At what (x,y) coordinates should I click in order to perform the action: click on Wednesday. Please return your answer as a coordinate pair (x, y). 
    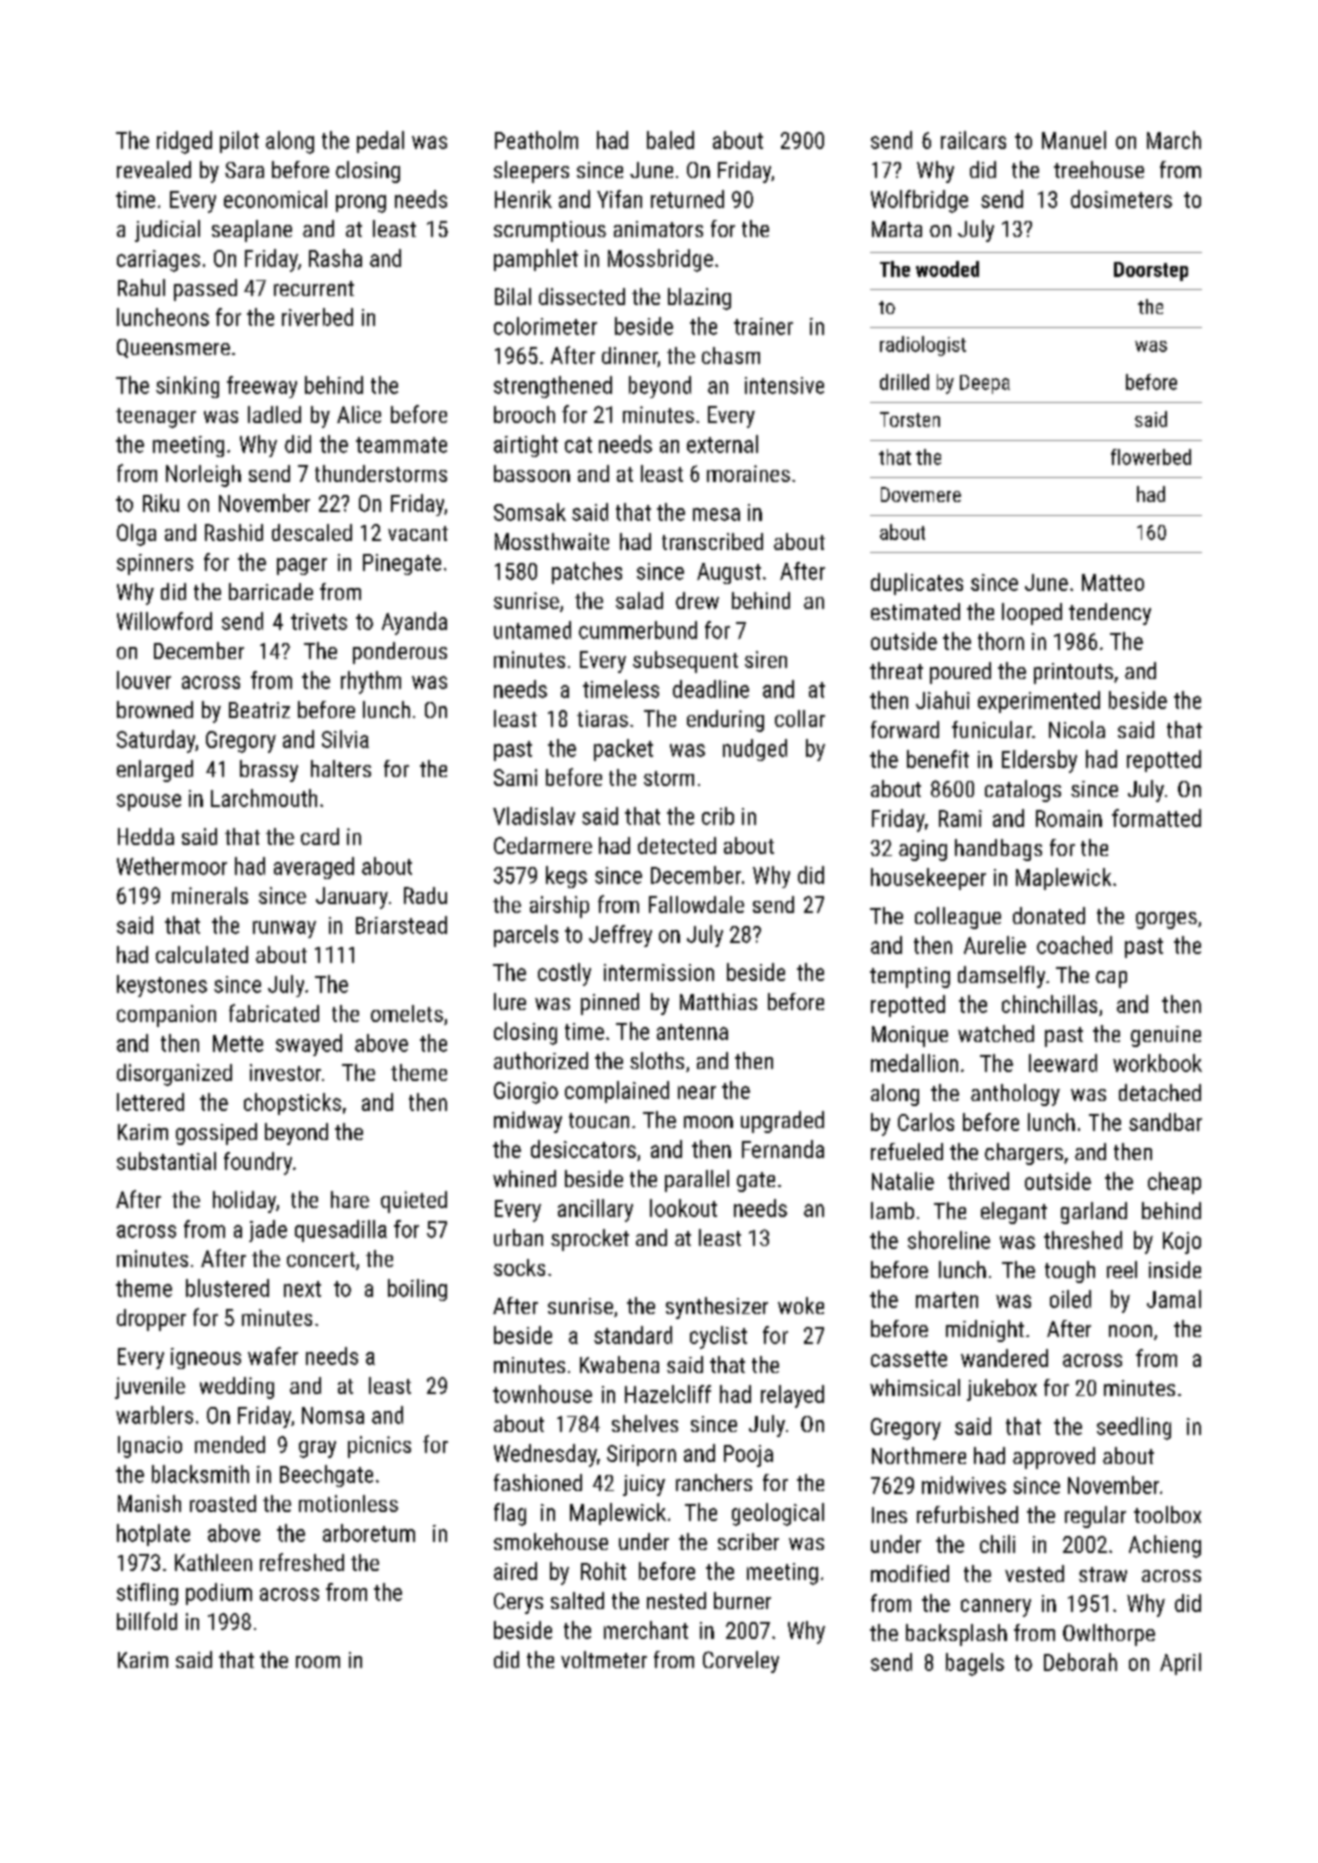
    Looking at the image, I should click on (545, 1455).
